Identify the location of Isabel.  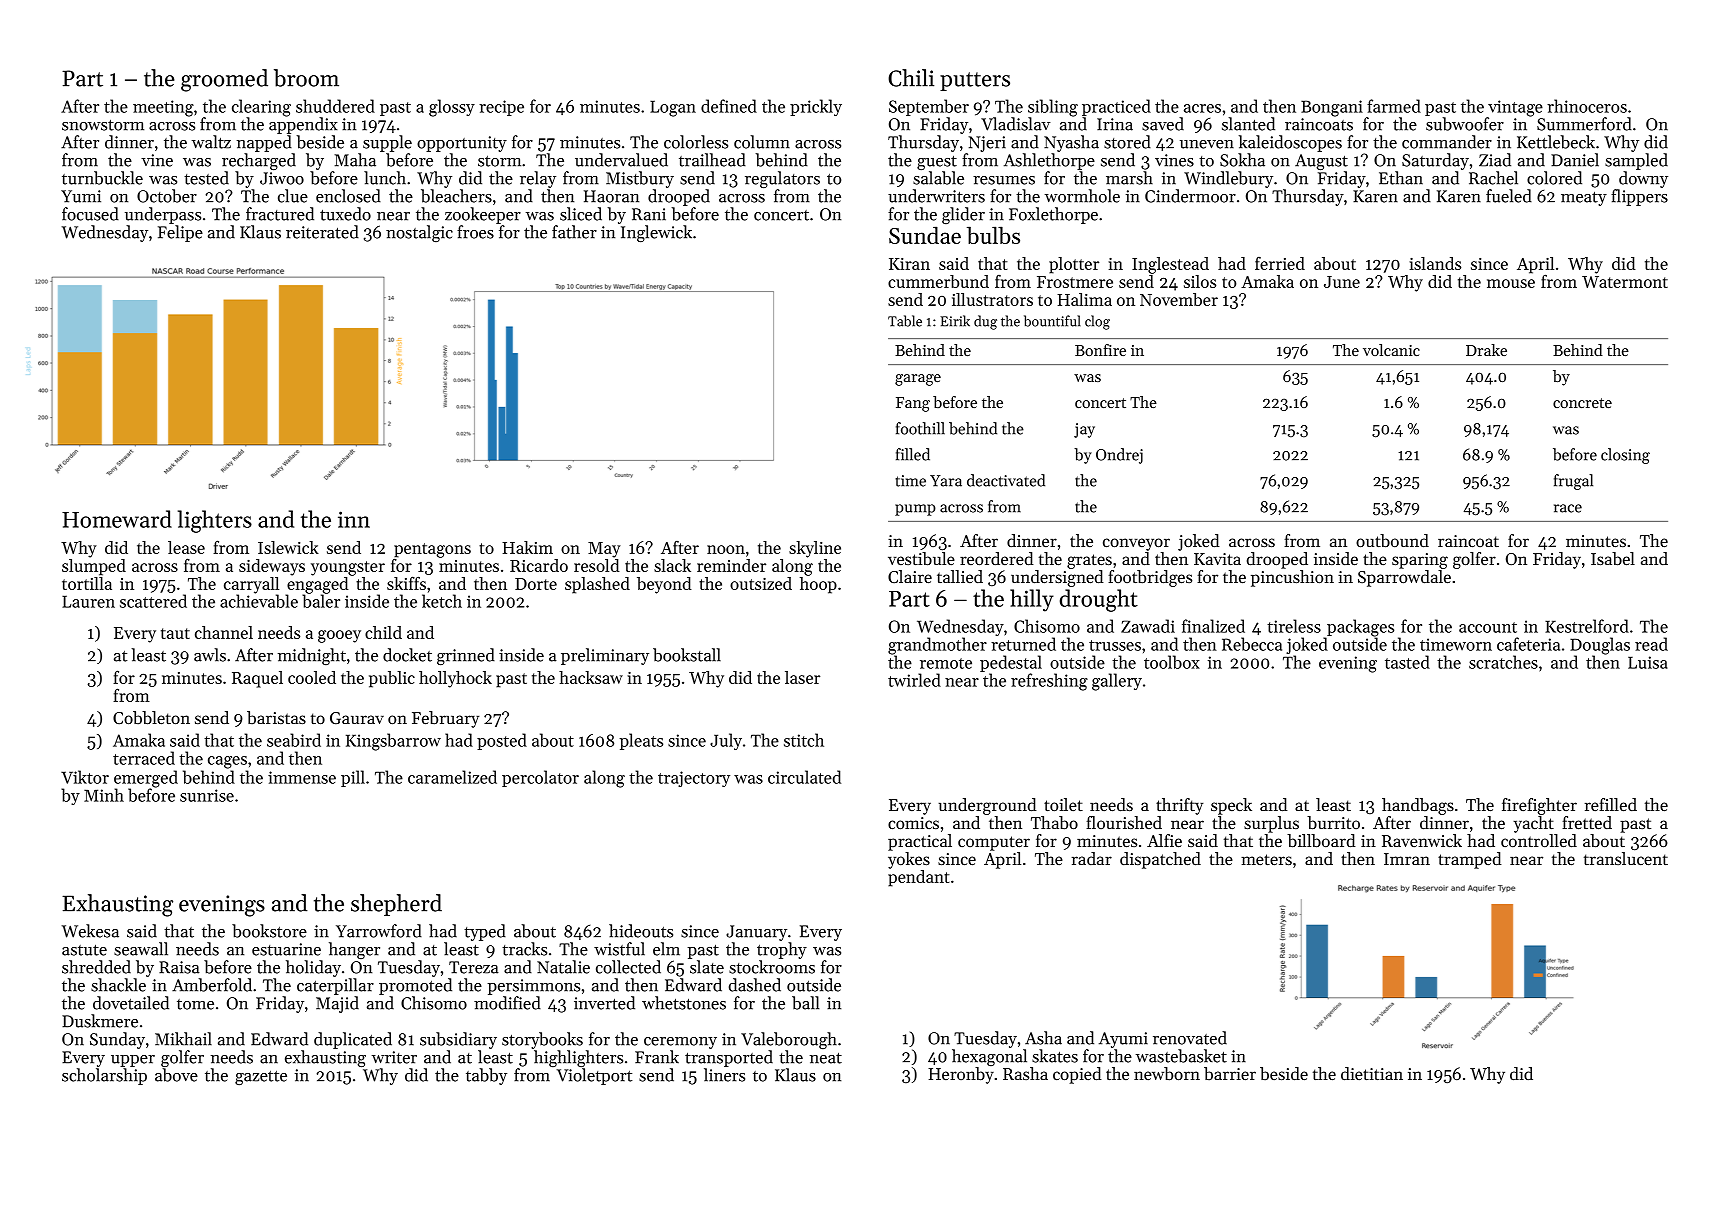
(1613, 558).
